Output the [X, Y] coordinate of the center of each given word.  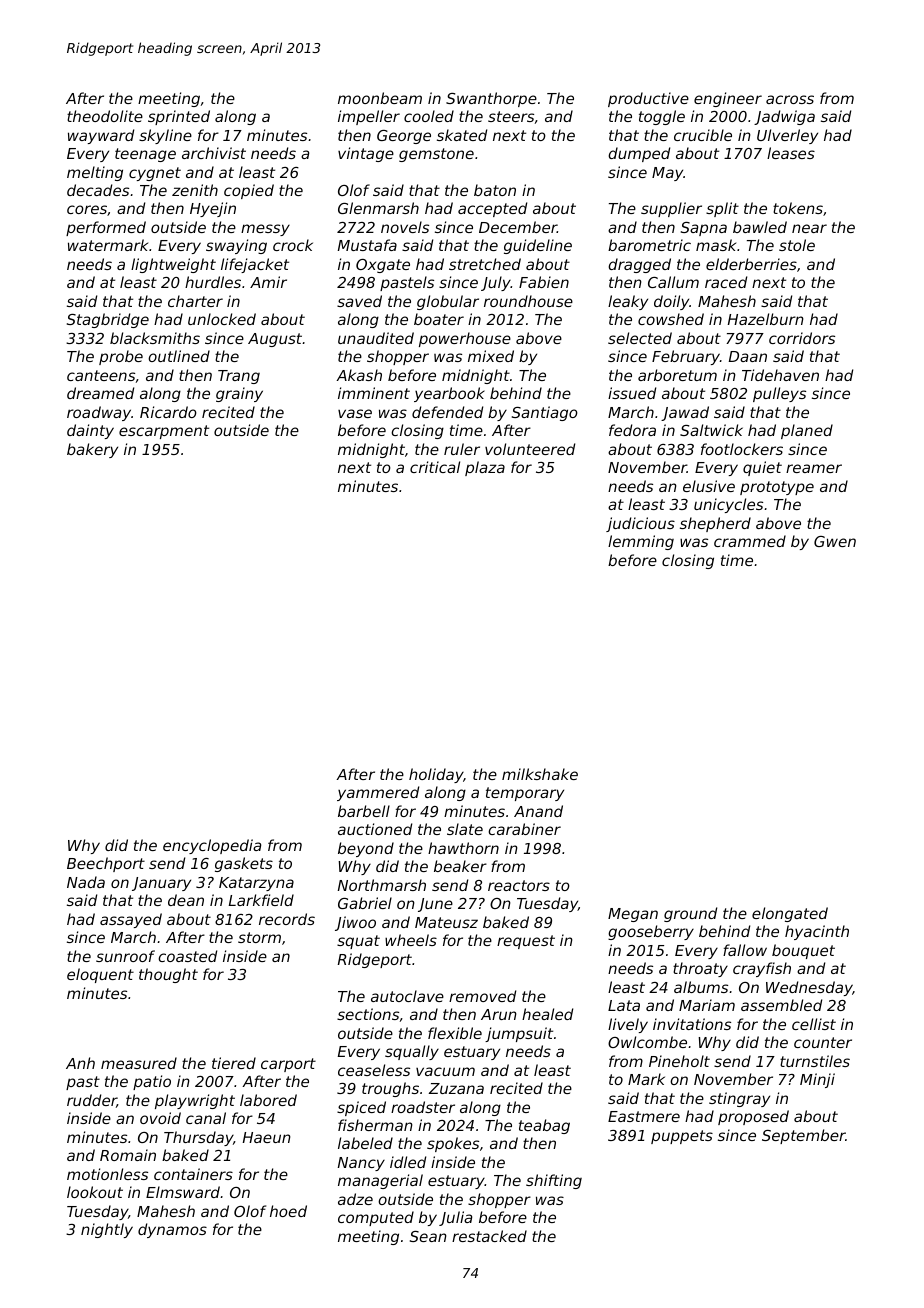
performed [106, 228]
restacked [489, 1236]
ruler [462, 449]
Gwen [835, 541]
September [804, 1136]
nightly [107, 1230]
